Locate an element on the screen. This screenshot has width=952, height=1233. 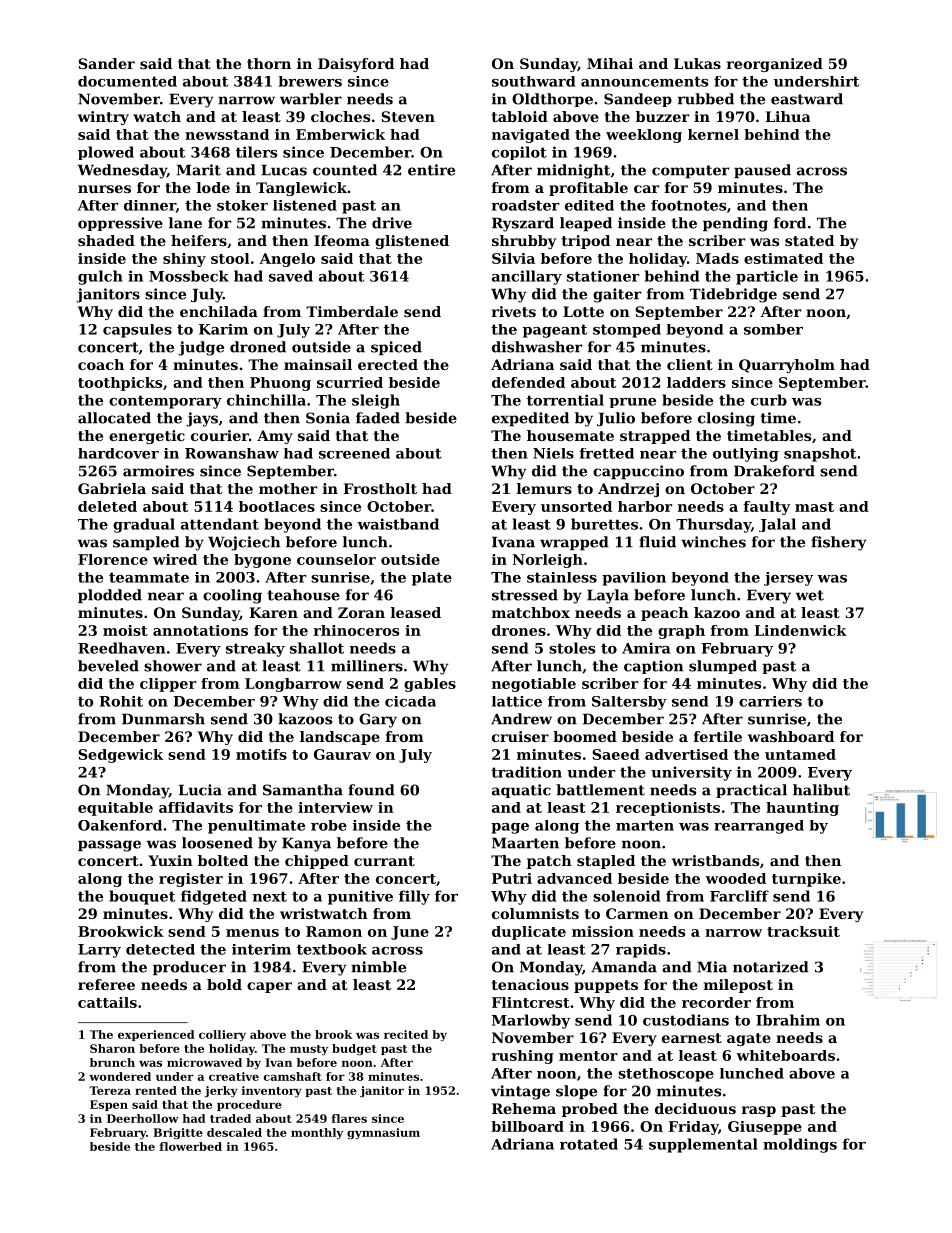
Lukas is located at coordinates (697, 63).
